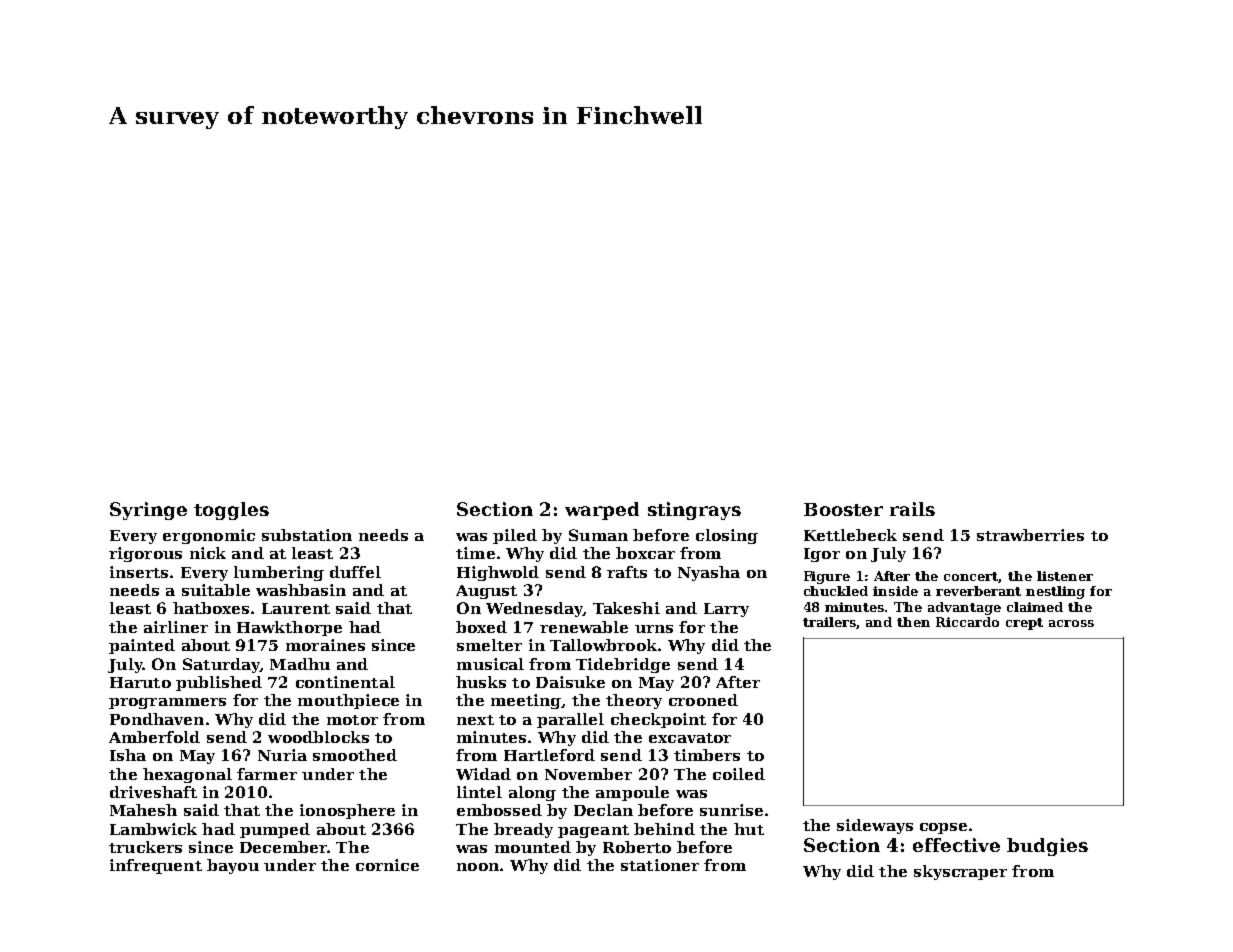 The height and width of the document is (952, 1233). Describe the element at coordinates (690, 738) in the document. I see `excavator` at that location.
